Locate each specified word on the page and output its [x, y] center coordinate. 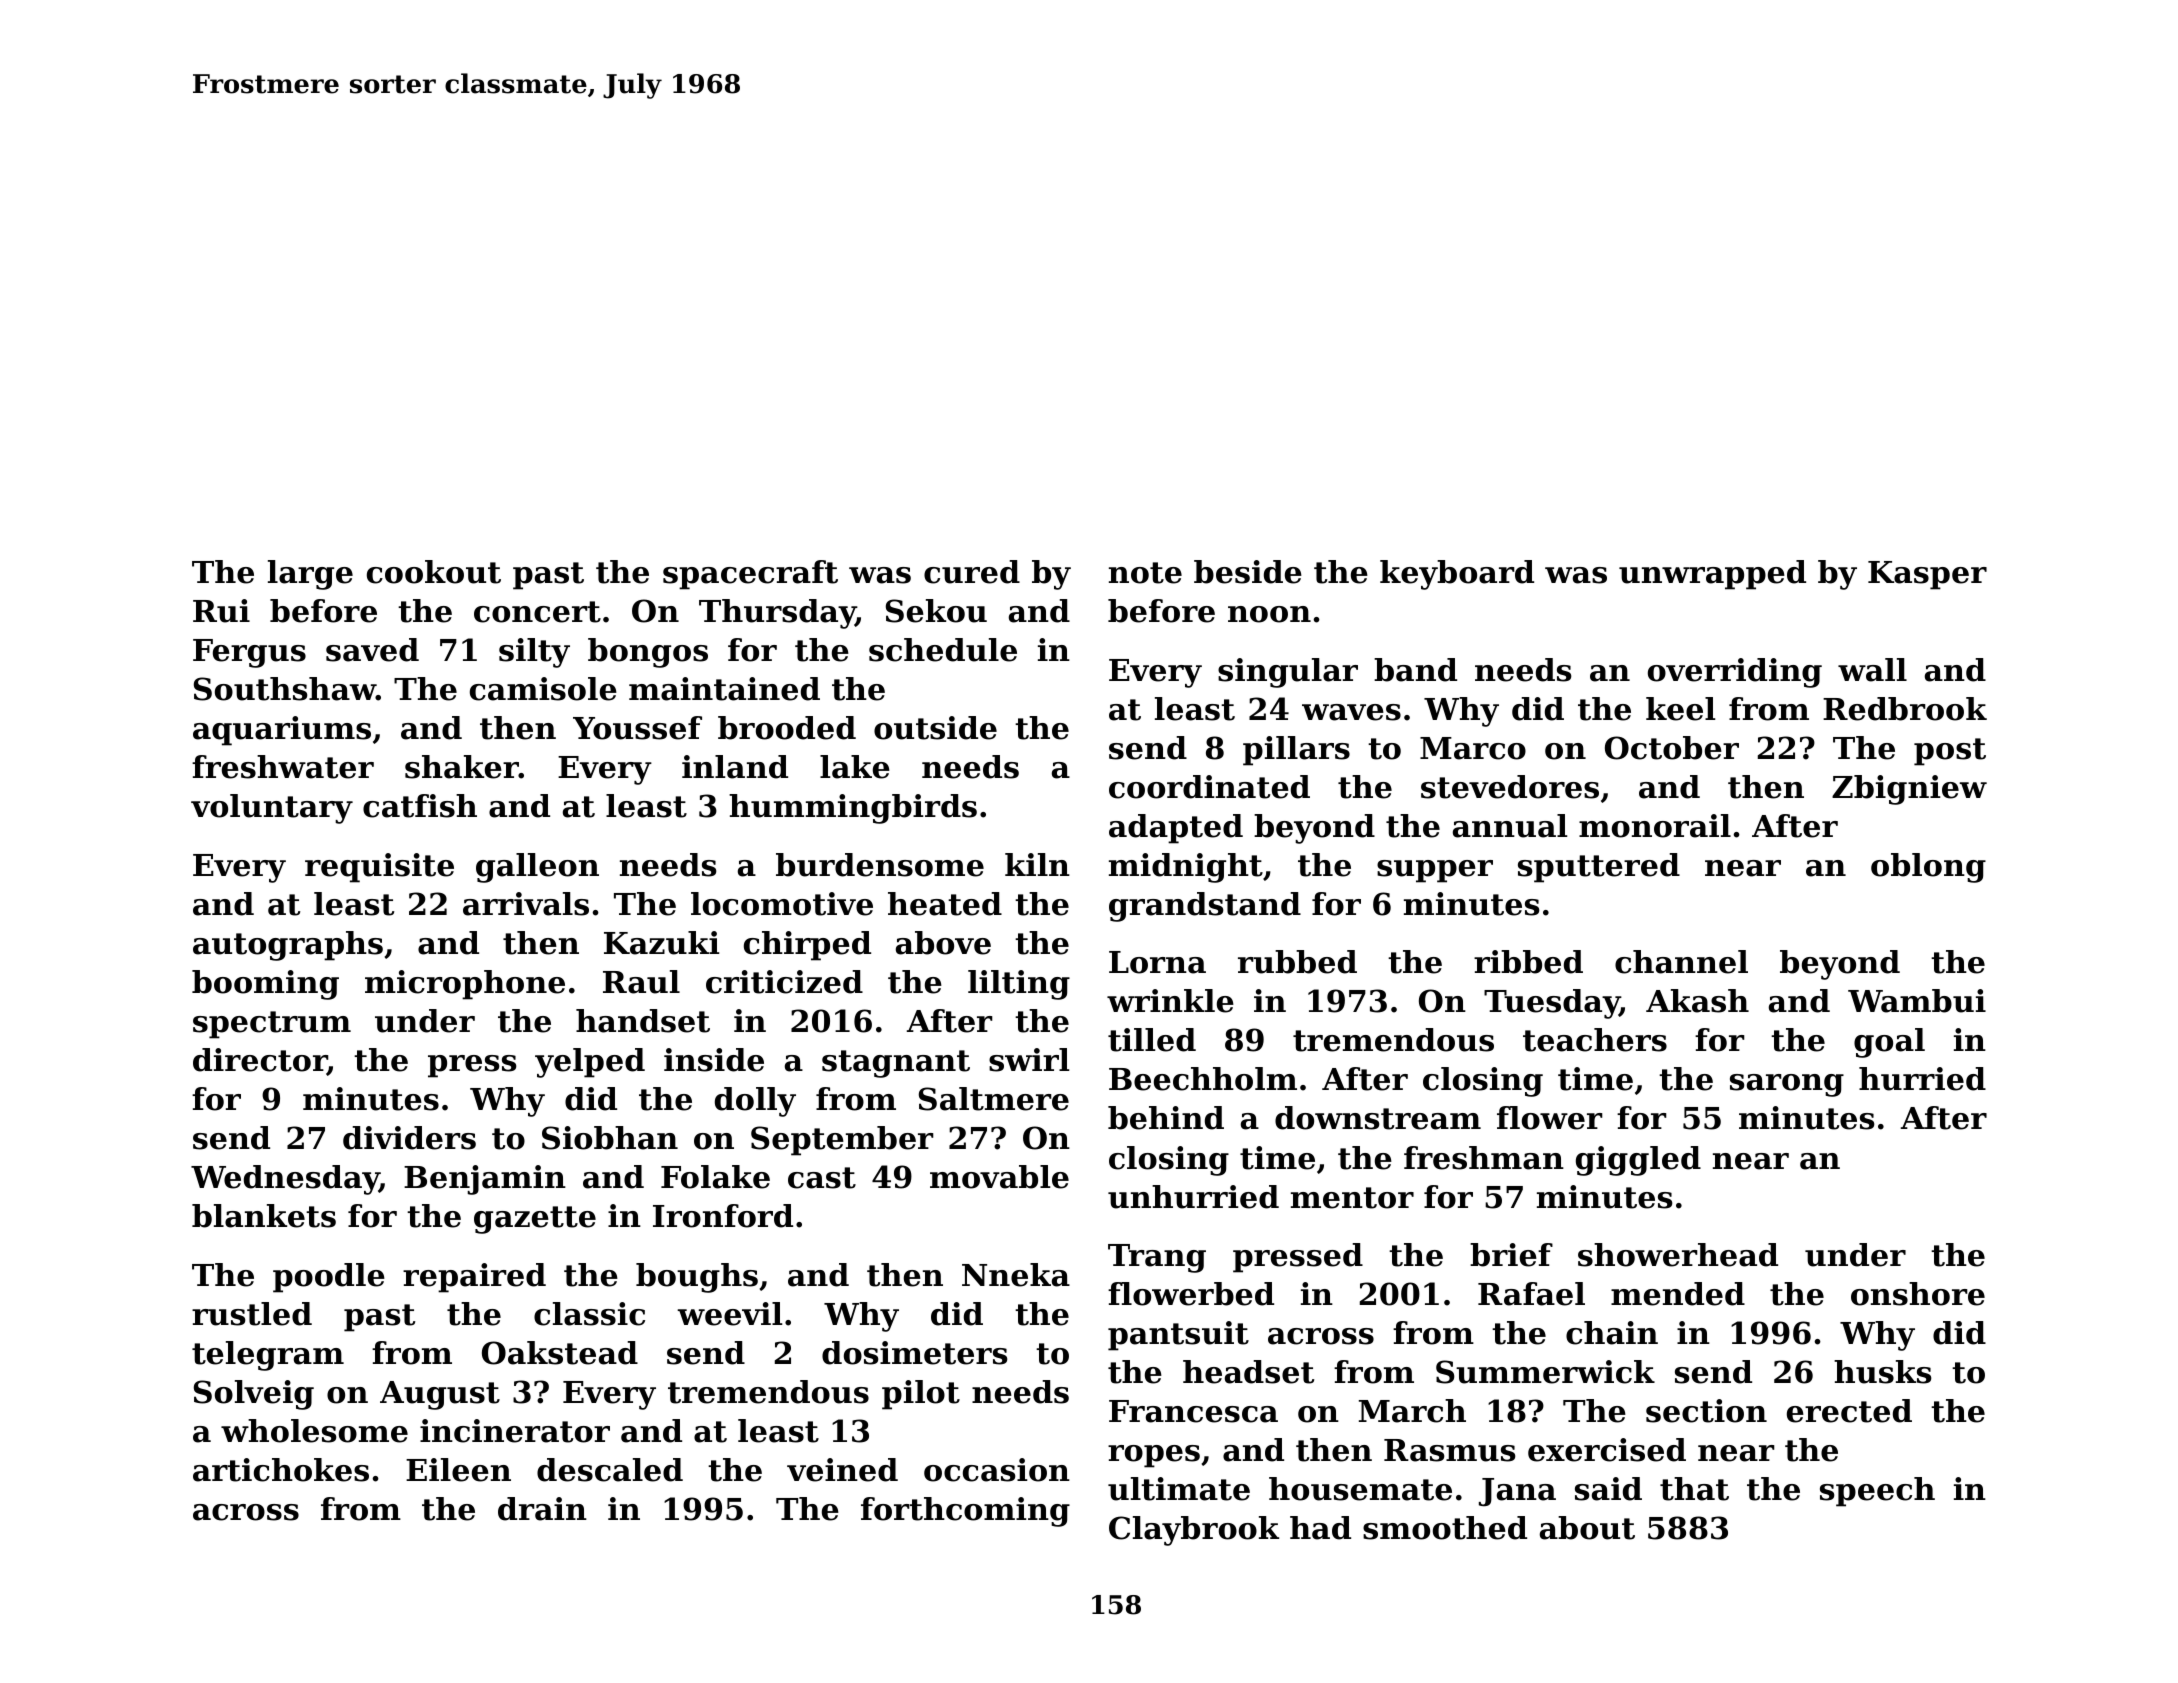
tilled [1152, 1040]
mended [1678, 1294]
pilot [921, 1395]
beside [1248, 572]
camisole [543, 689]
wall [1872, 670]
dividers [409, 1138]
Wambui [1917, 1001]
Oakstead [560, 1353]
